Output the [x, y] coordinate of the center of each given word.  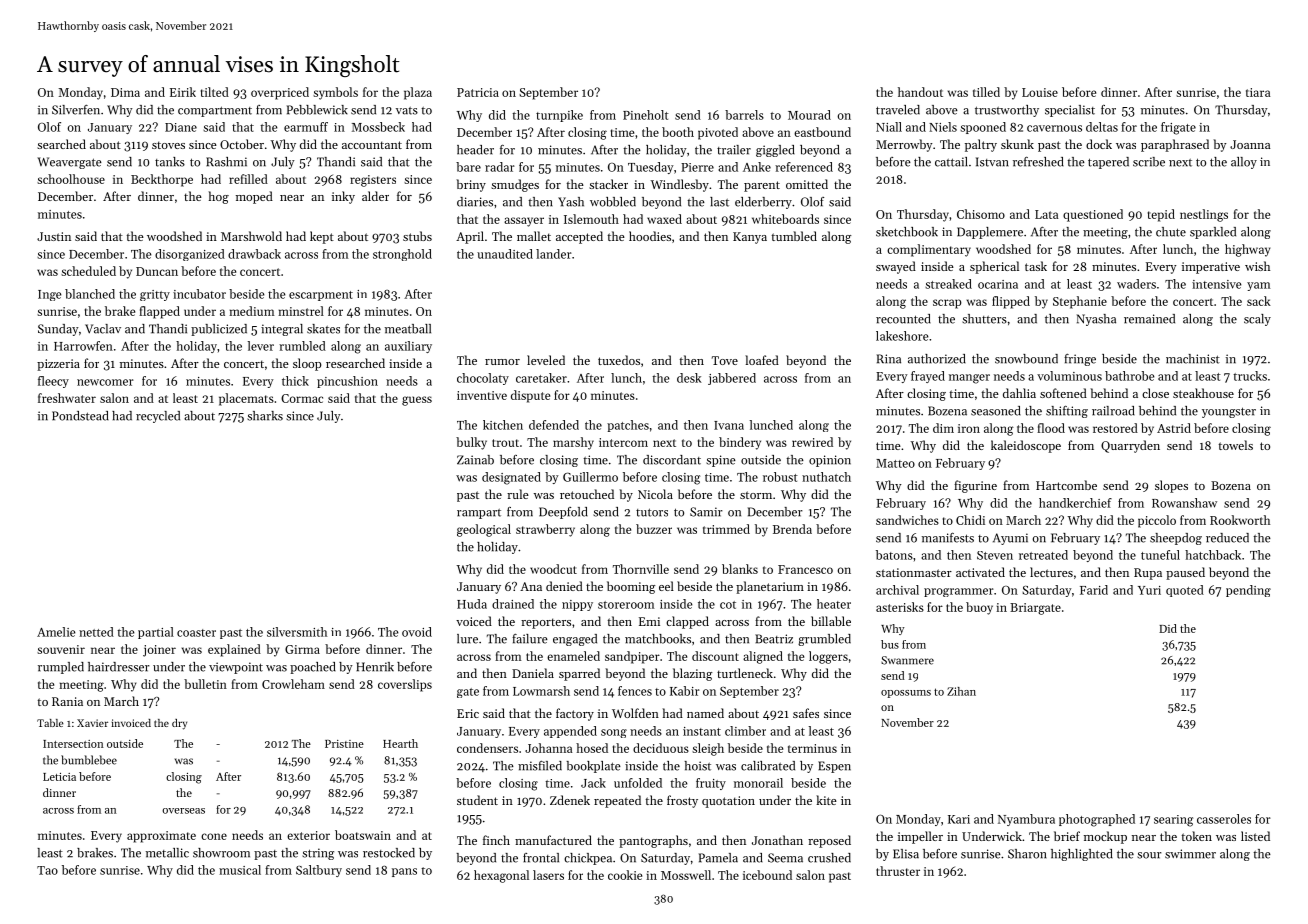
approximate [161, 837]
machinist [1193, 359]
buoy [979, 608]
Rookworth [1240, 520]
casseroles [1224, 819]
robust [780, 477]
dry [179, 724]
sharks [265, 416]
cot [728, 605]
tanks [170, 162]
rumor [502, 362]
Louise [1040, 92]
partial [156, 633]
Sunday [58, 330]
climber [745, 731]
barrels [744, 115]
